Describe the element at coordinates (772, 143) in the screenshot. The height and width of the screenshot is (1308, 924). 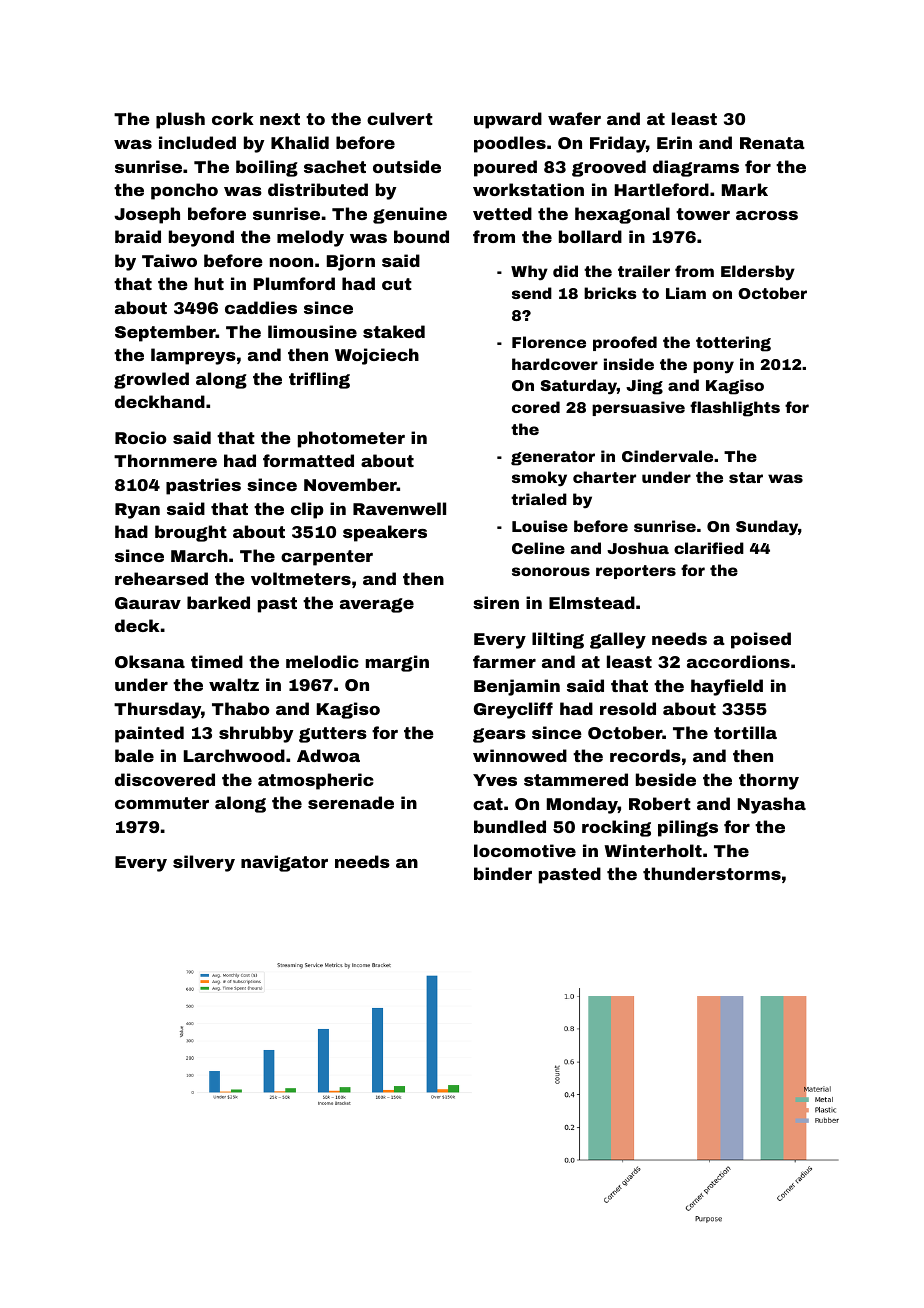
I see `Renata` at that location.
